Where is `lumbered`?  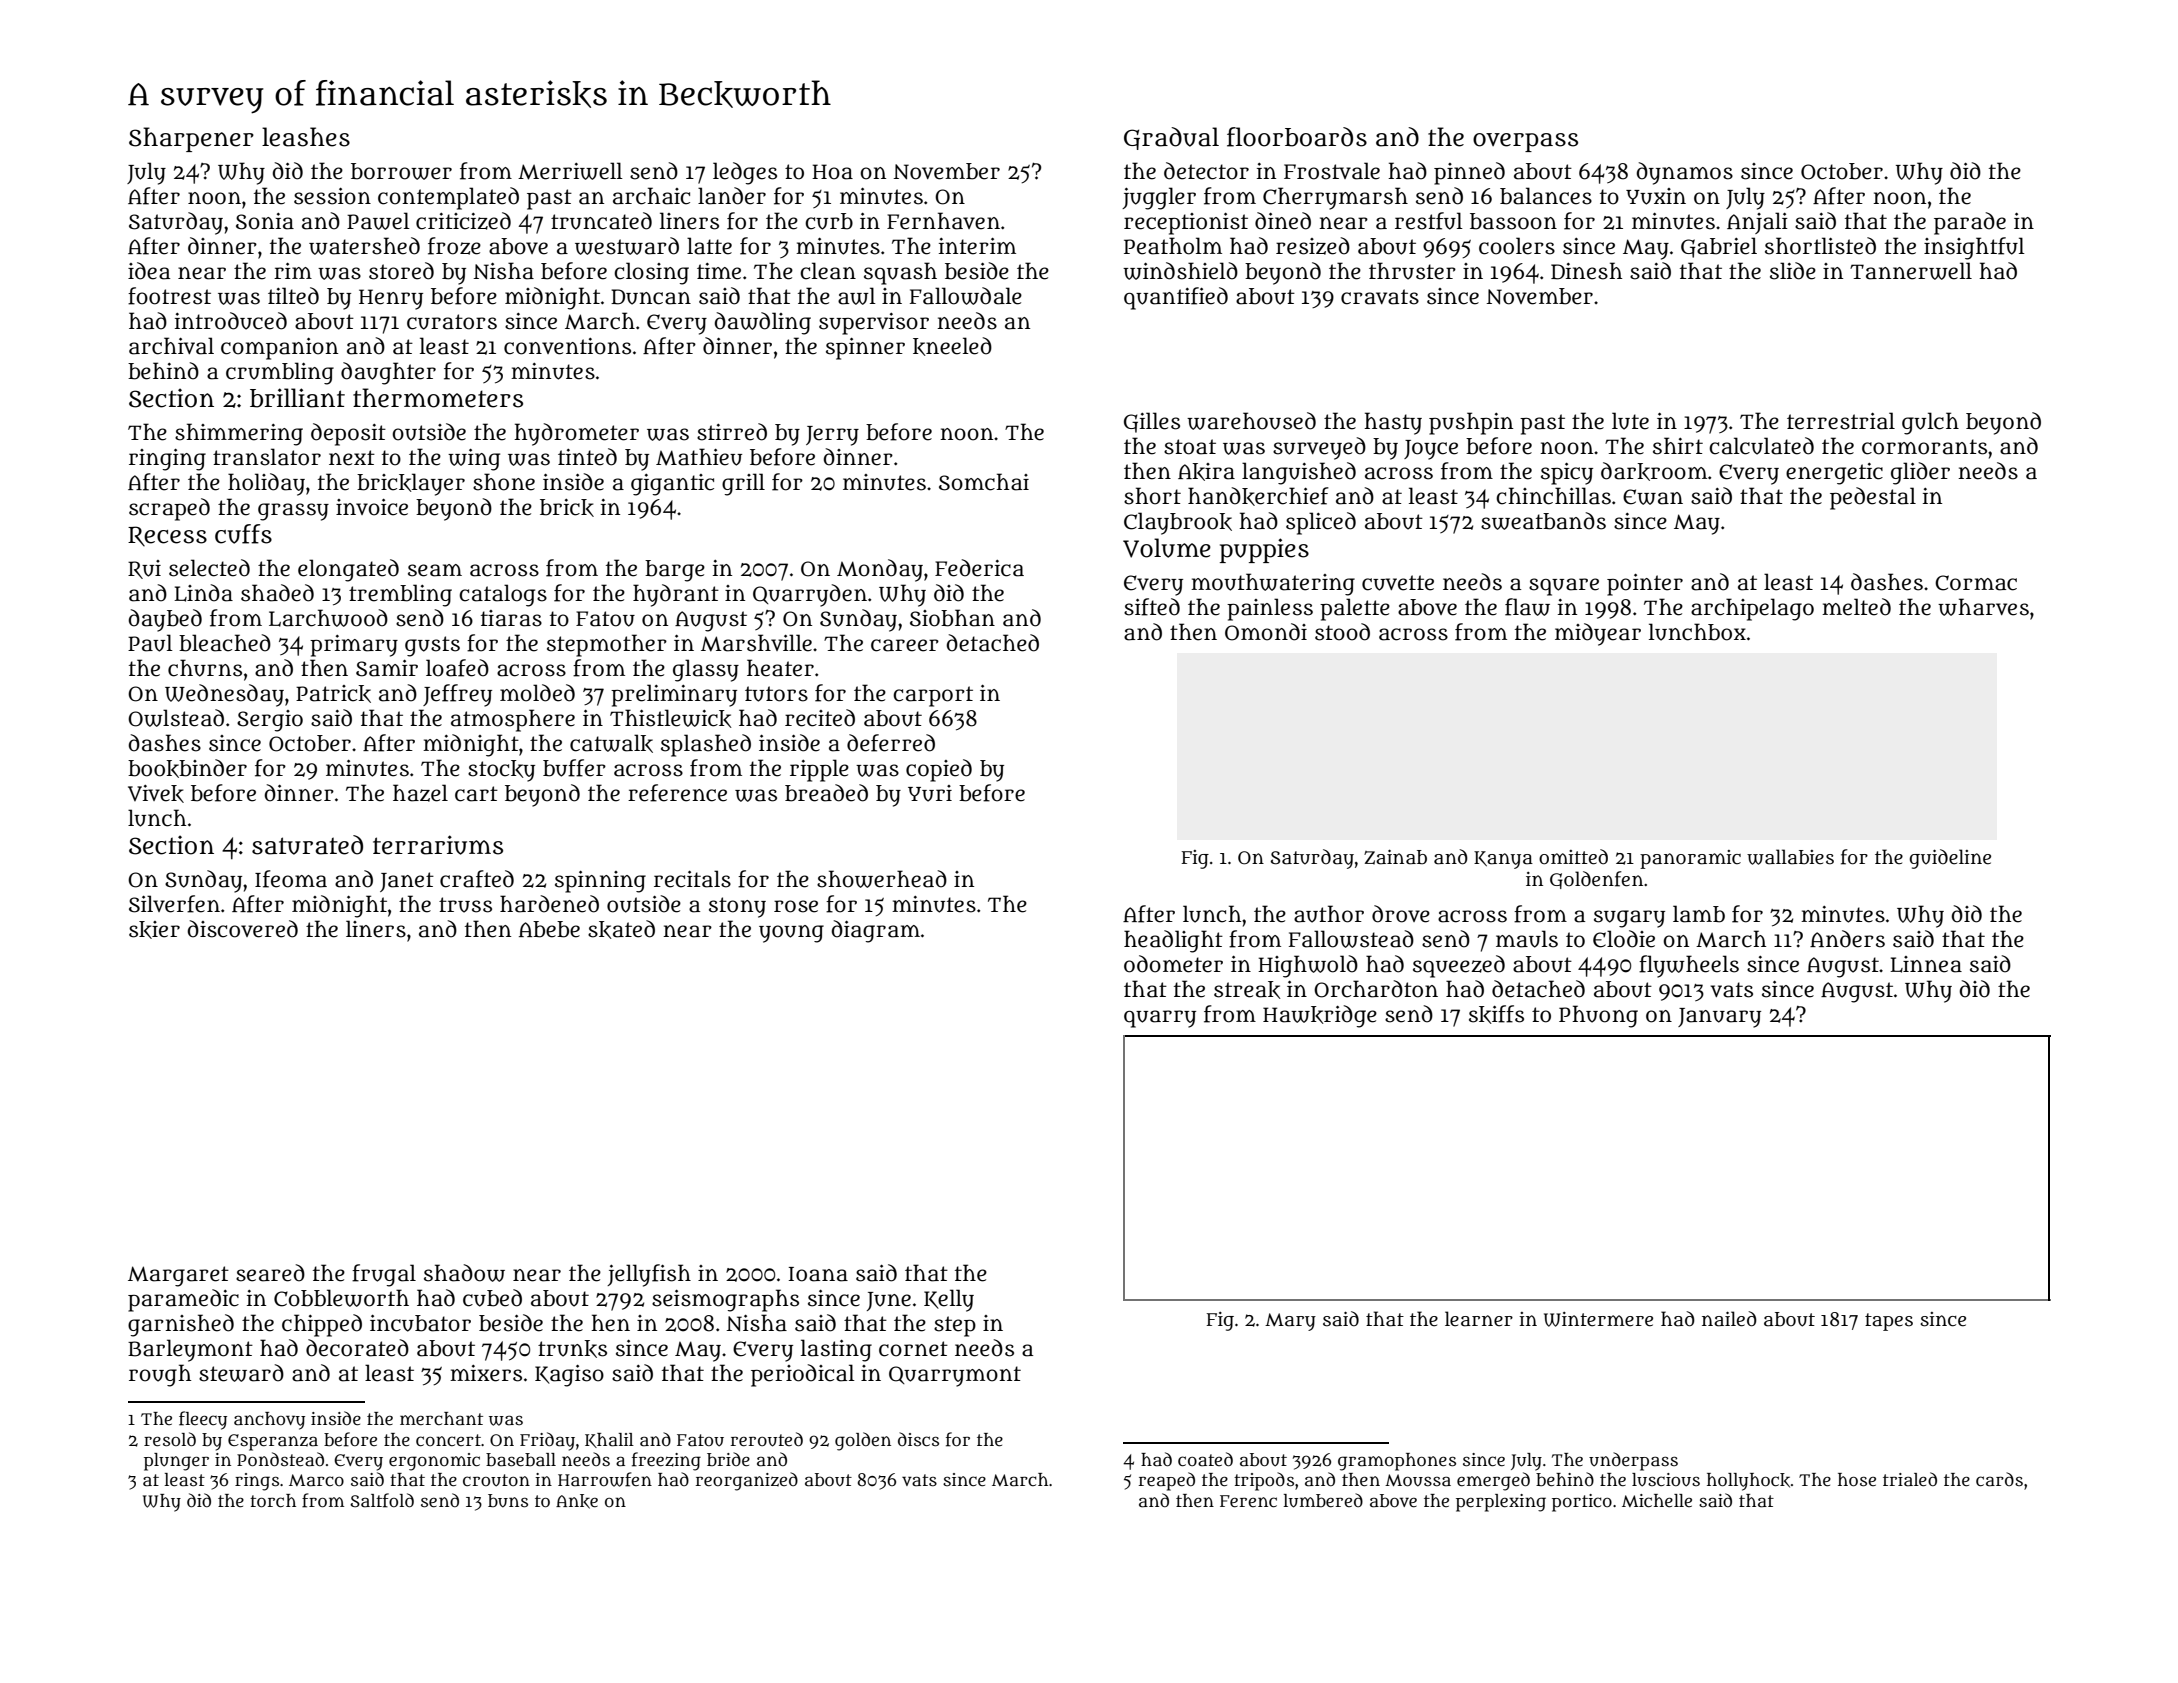
lumbered is located at coordinates (1323, 1500).
